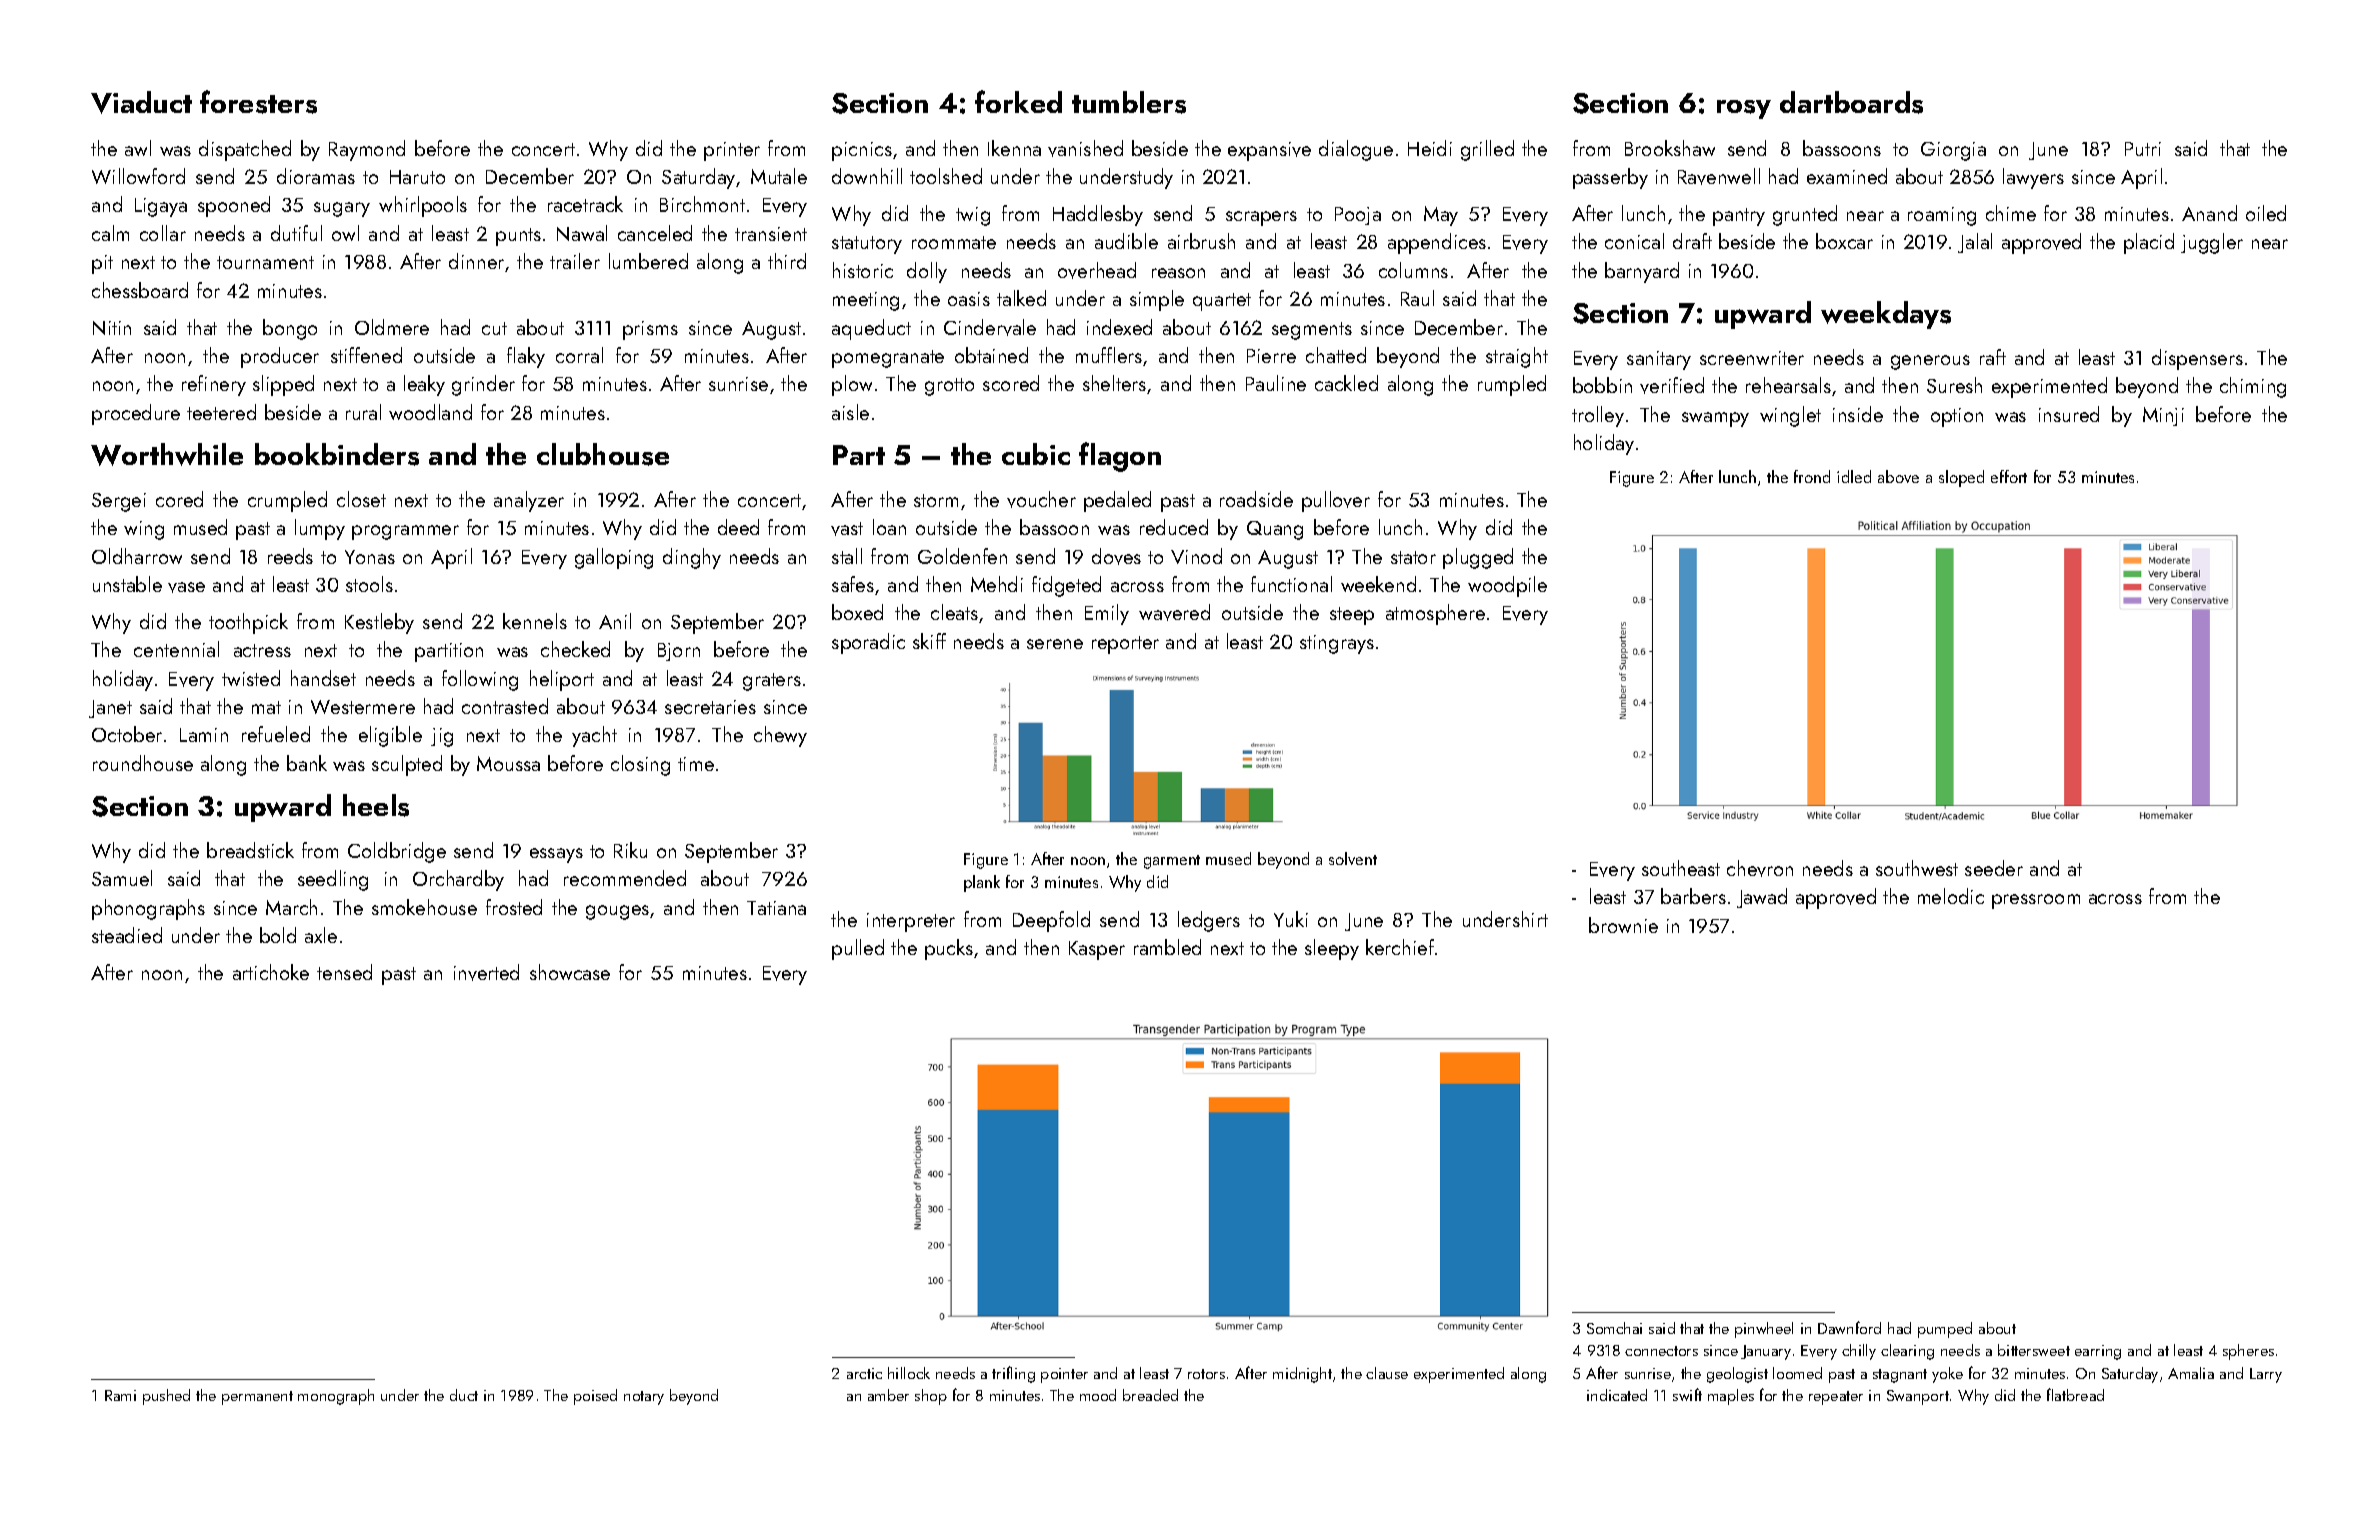  What do you see at coordinates (1172, 862) in the document?
I see `garment` at bounding box center [1172, 862].
